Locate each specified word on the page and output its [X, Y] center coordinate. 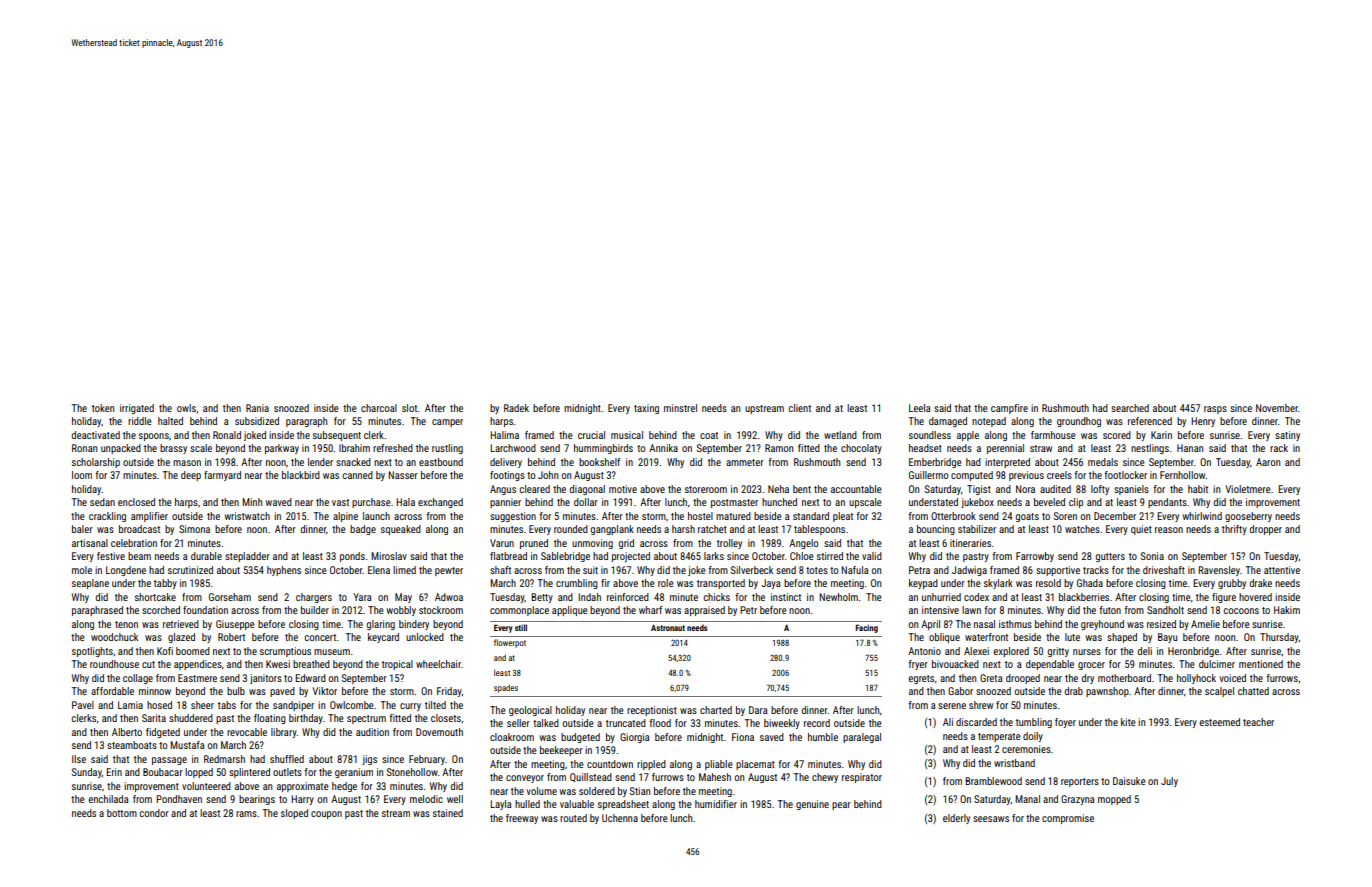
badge [363, 530]
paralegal [862, 738]
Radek [516, 408]
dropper [1266, 530]
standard [811, 516]
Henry [1203, 422]
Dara [758, 710]
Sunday [87, 773]
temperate [999, 737]
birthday [306, 719]
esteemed [1220, 722]
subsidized [257, 421]
